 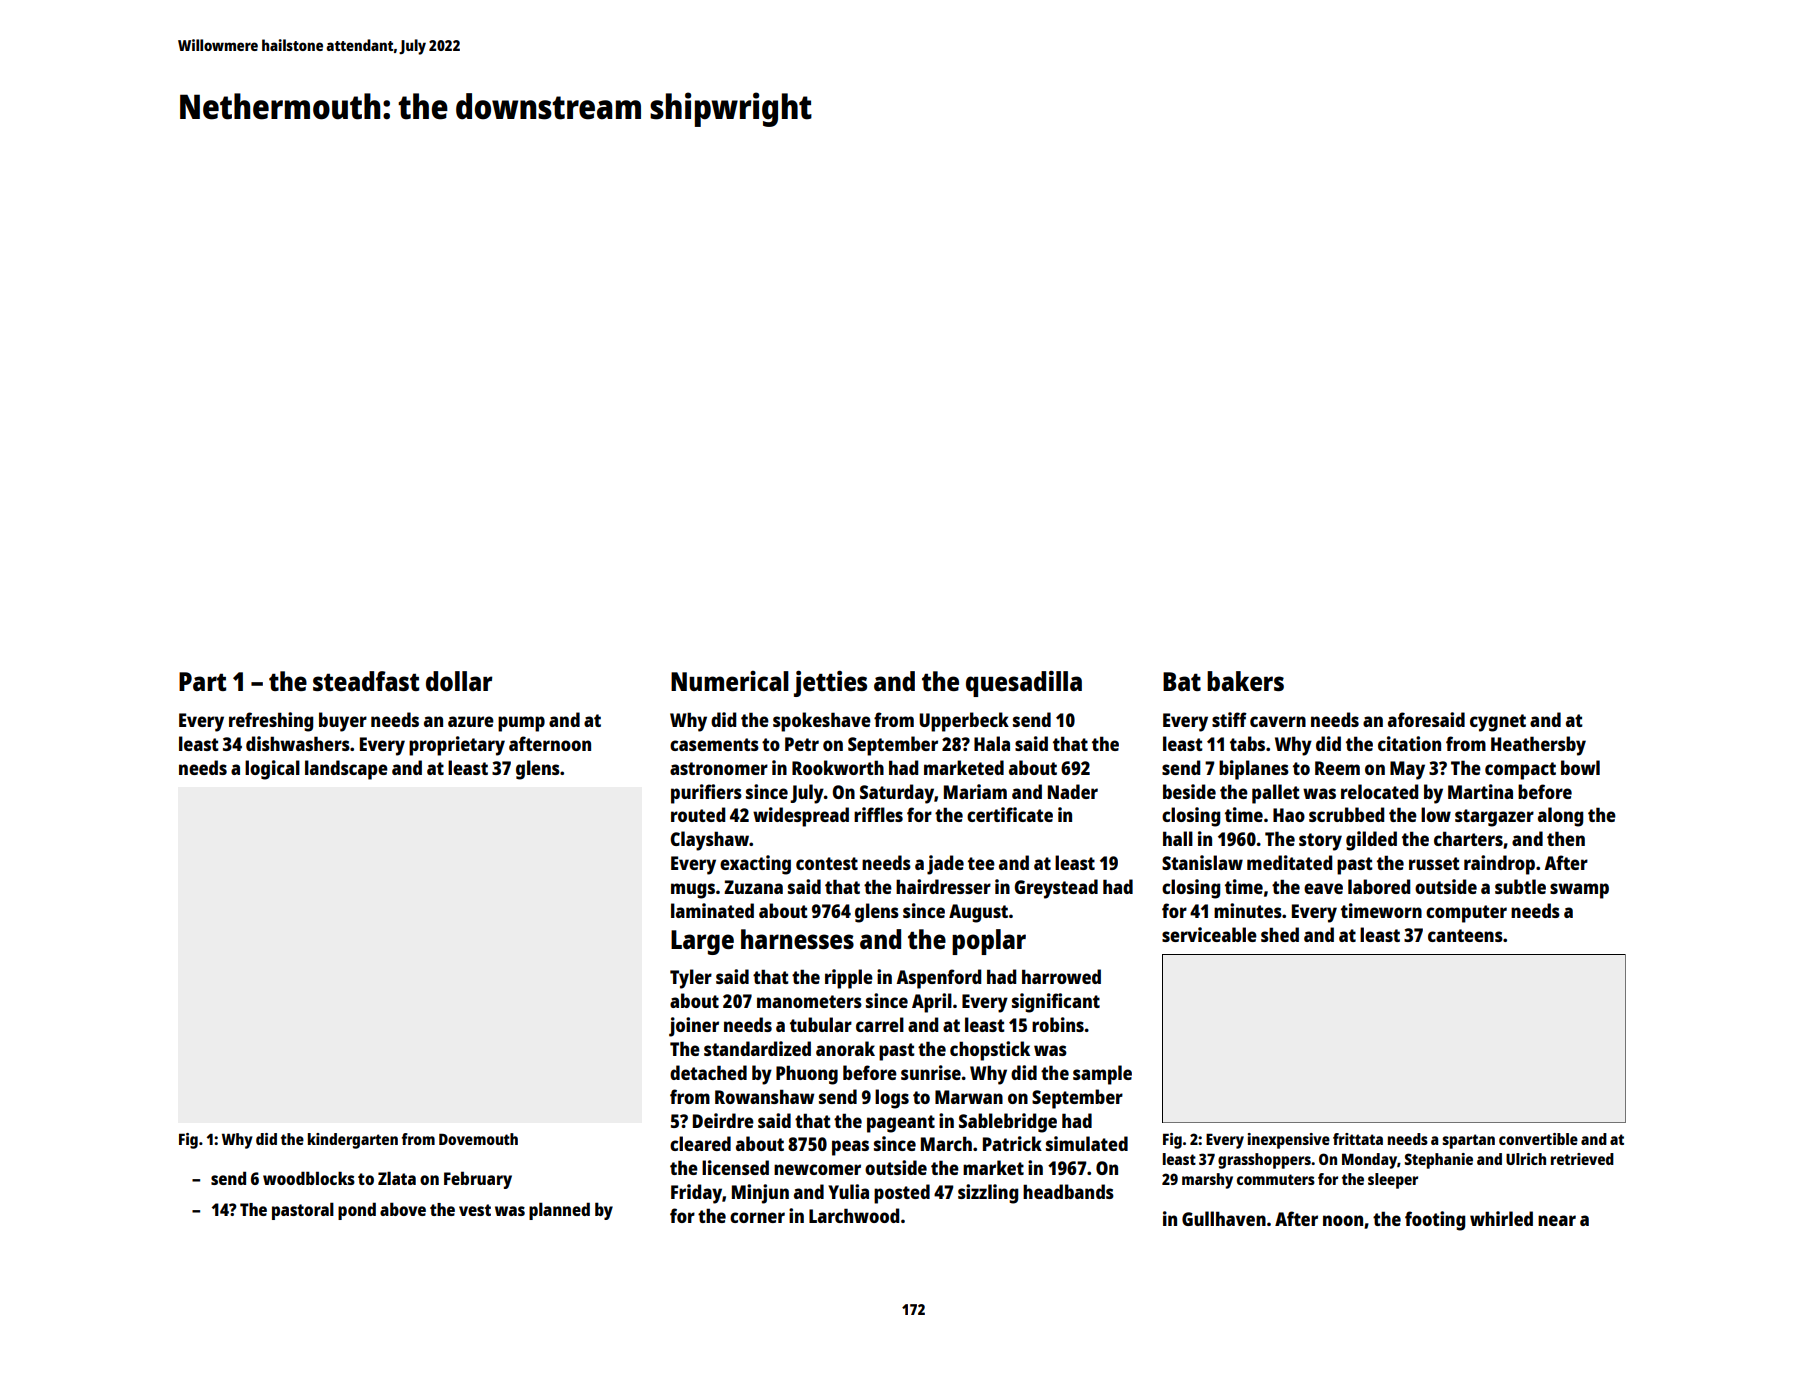 I want to click on Clayshaw, so click(x=709, y=841).
